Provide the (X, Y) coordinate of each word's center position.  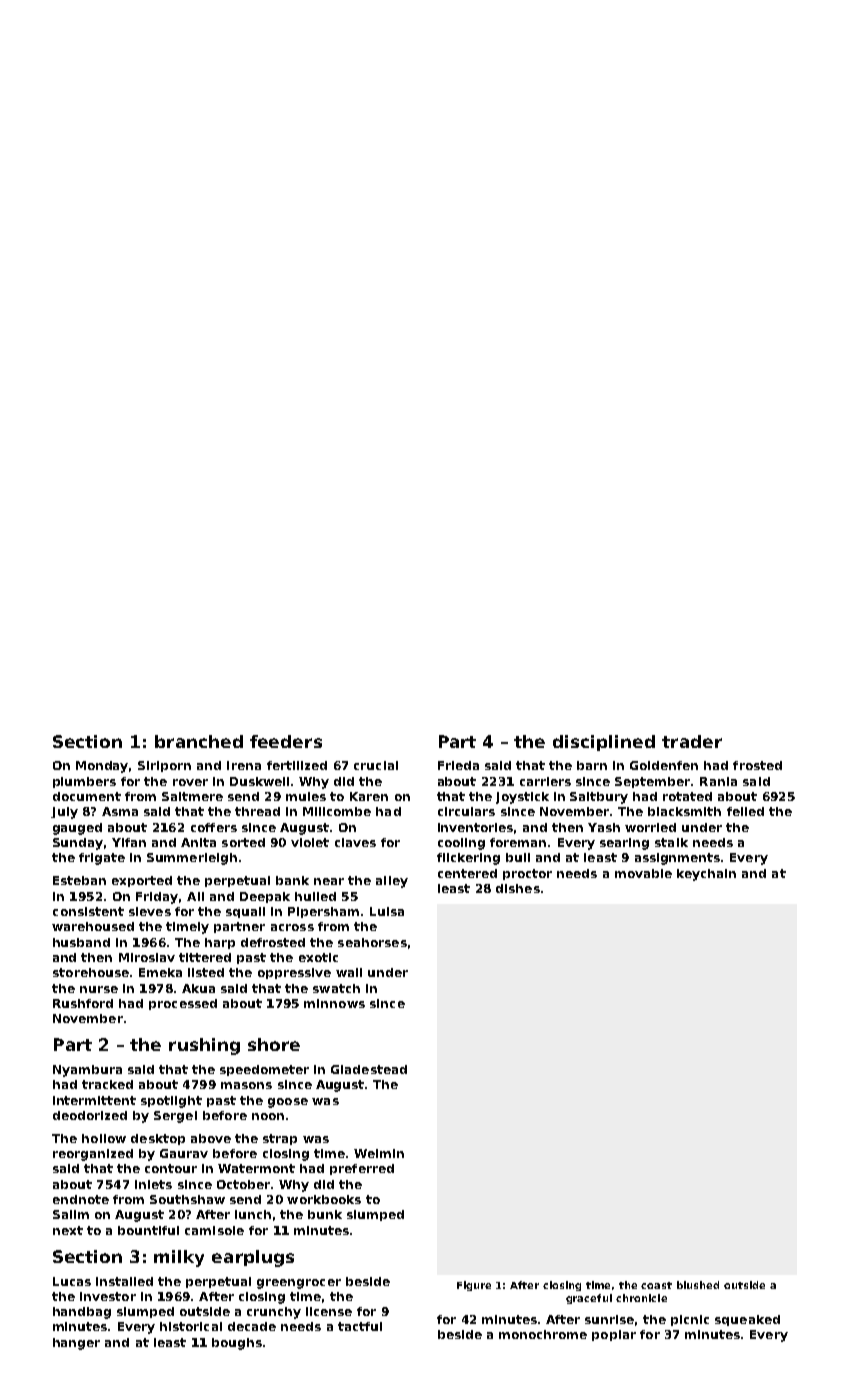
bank (292, 880)
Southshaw (187, 1199)
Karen (369, 796)
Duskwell (259, 781)
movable (643, 873)
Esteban (79, 880)
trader (692, 741)
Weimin (379, 1153)
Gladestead (369, 1069)
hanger (76, 1344)
